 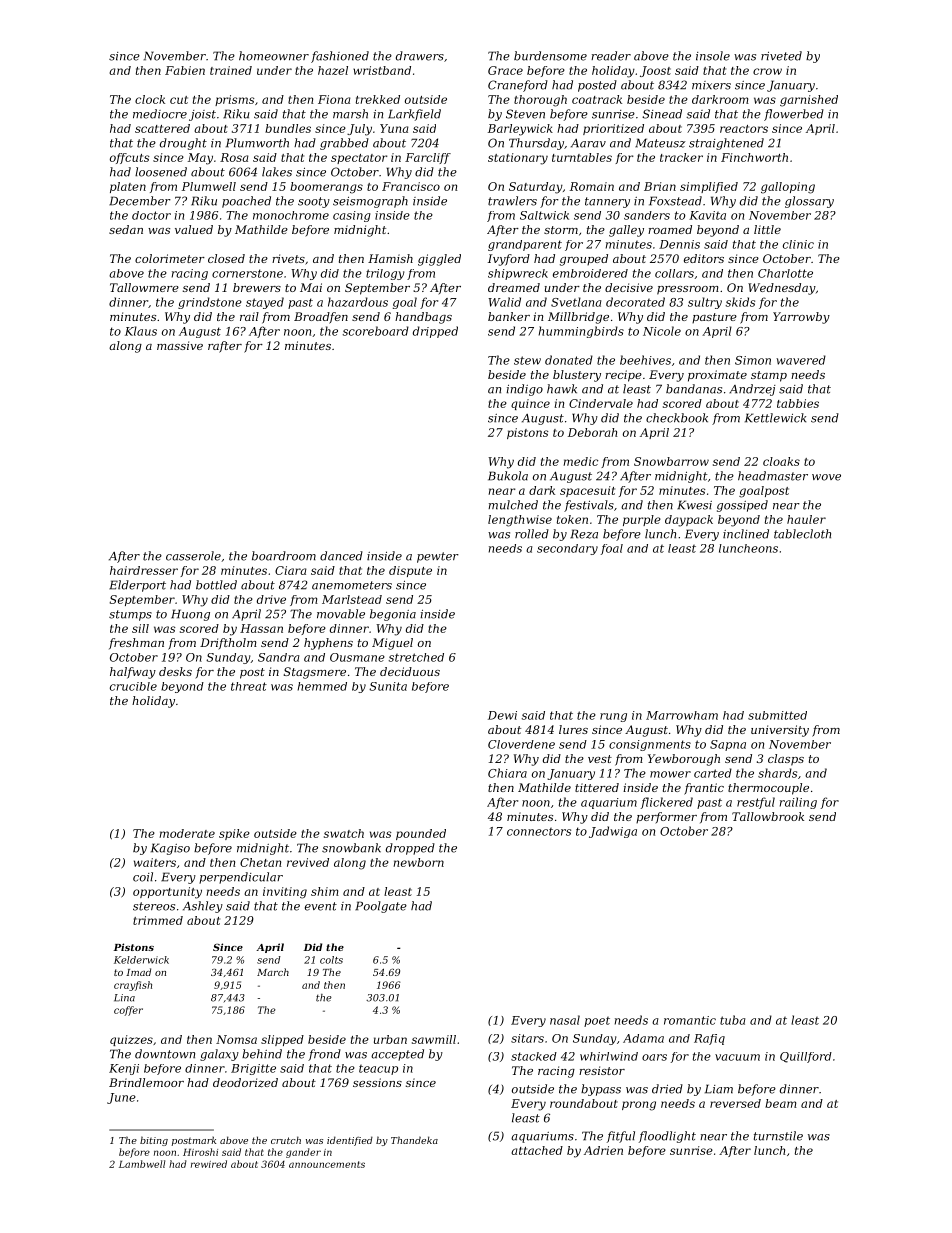 I want to click on insole, so click(x=713, y=56).
